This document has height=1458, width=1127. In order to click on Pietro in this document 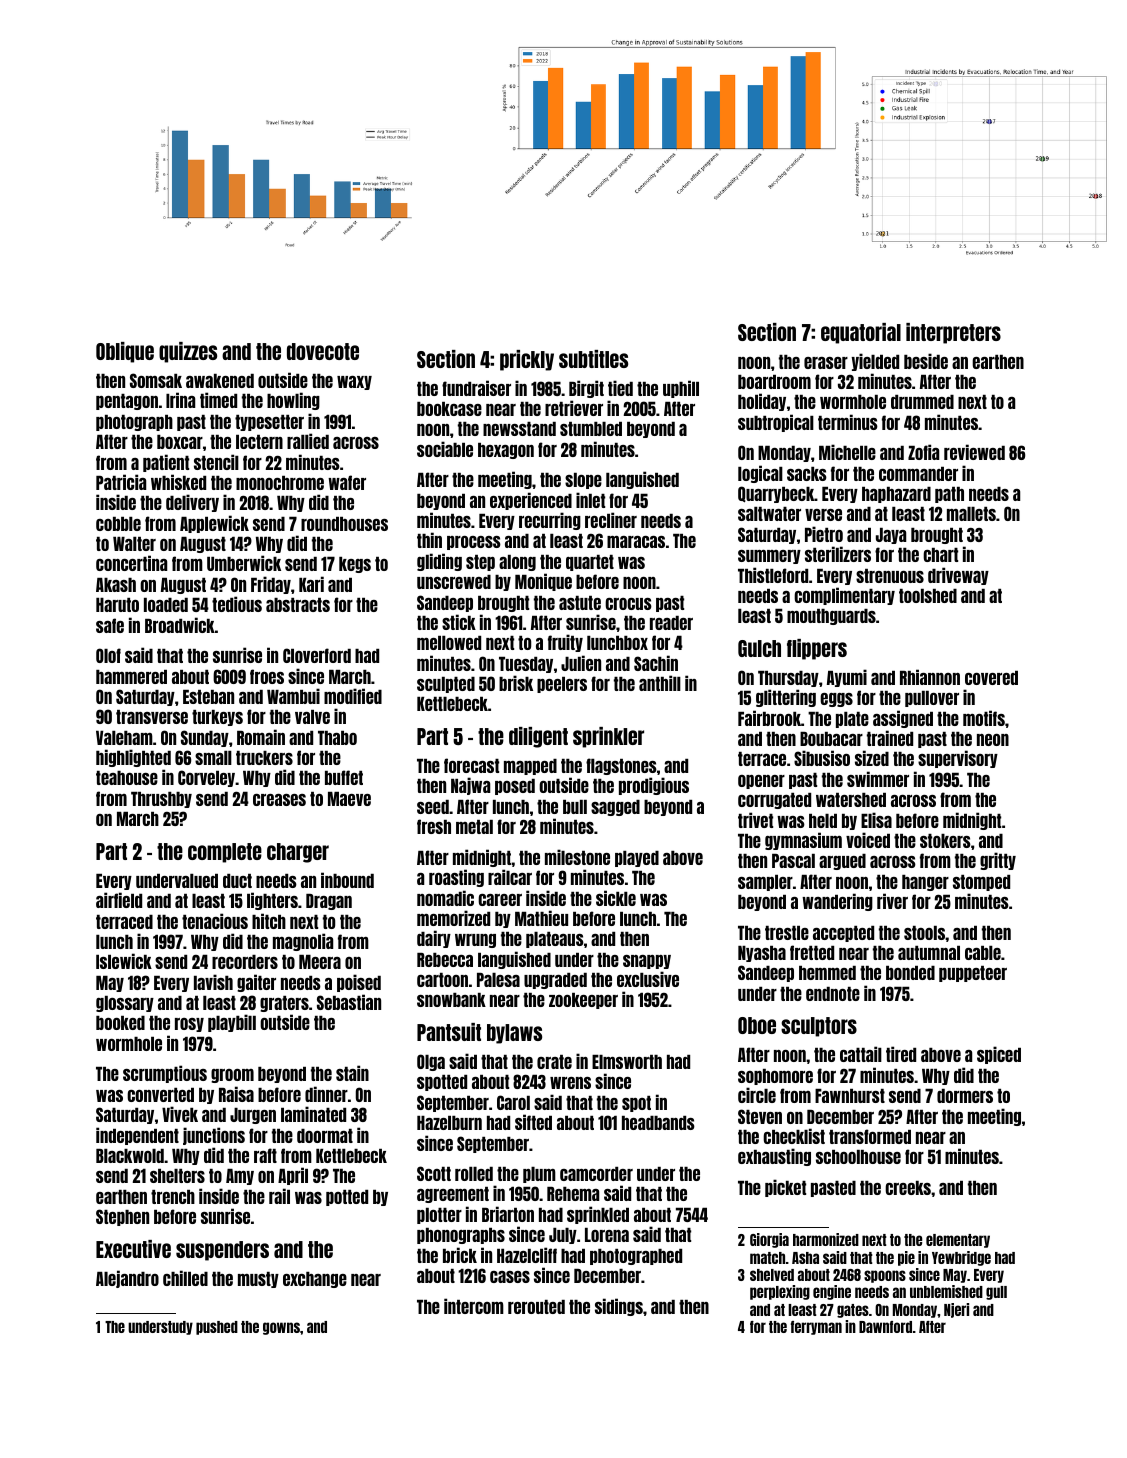, I will do `click(824, 534)`.
